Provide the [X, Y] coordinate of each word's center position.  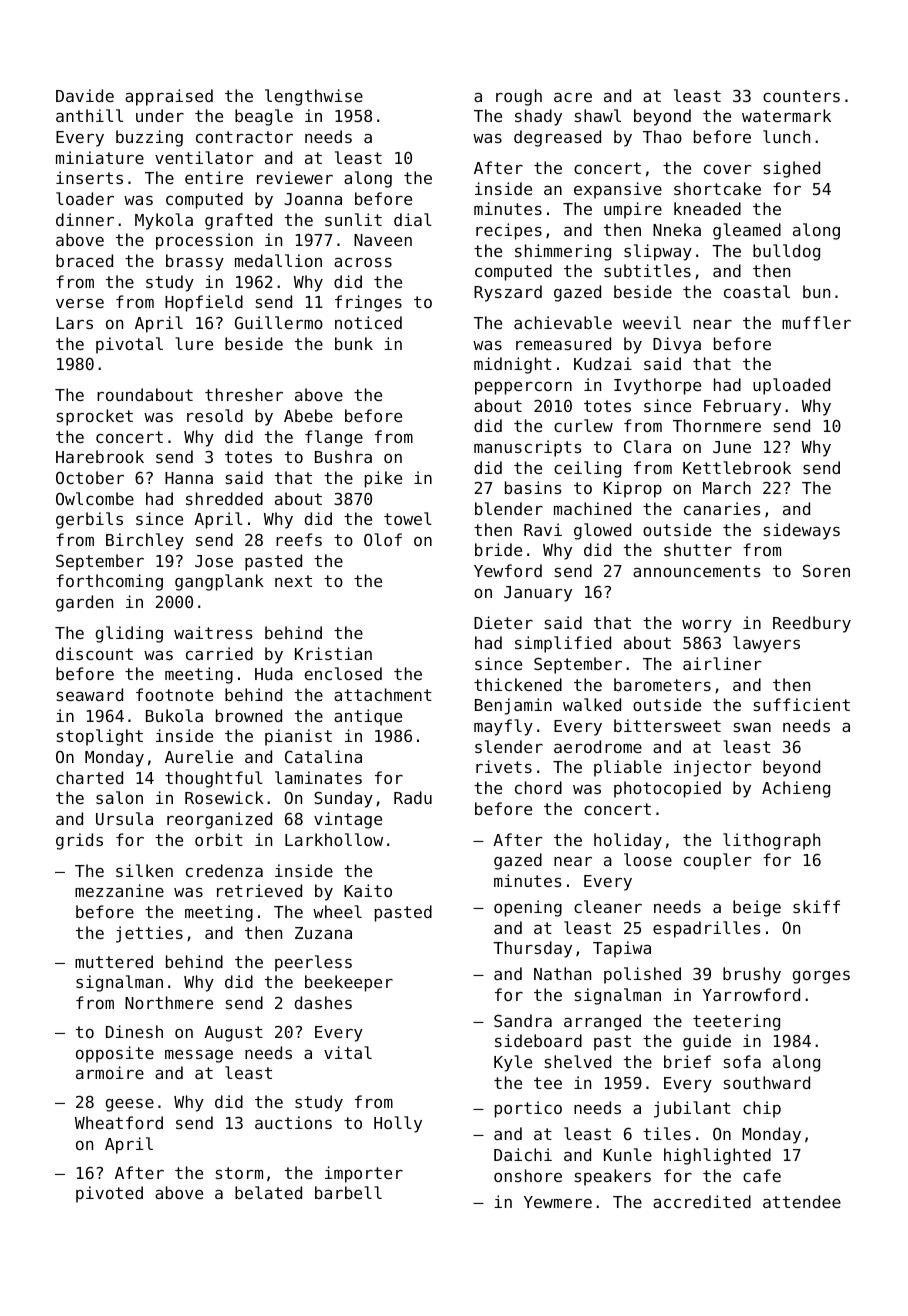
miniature [100, 157]
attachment [383, 694]
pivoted [109, 1194]
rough [519, 97]
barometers [662, 684]
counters [801, 96]
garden [84, 603]
